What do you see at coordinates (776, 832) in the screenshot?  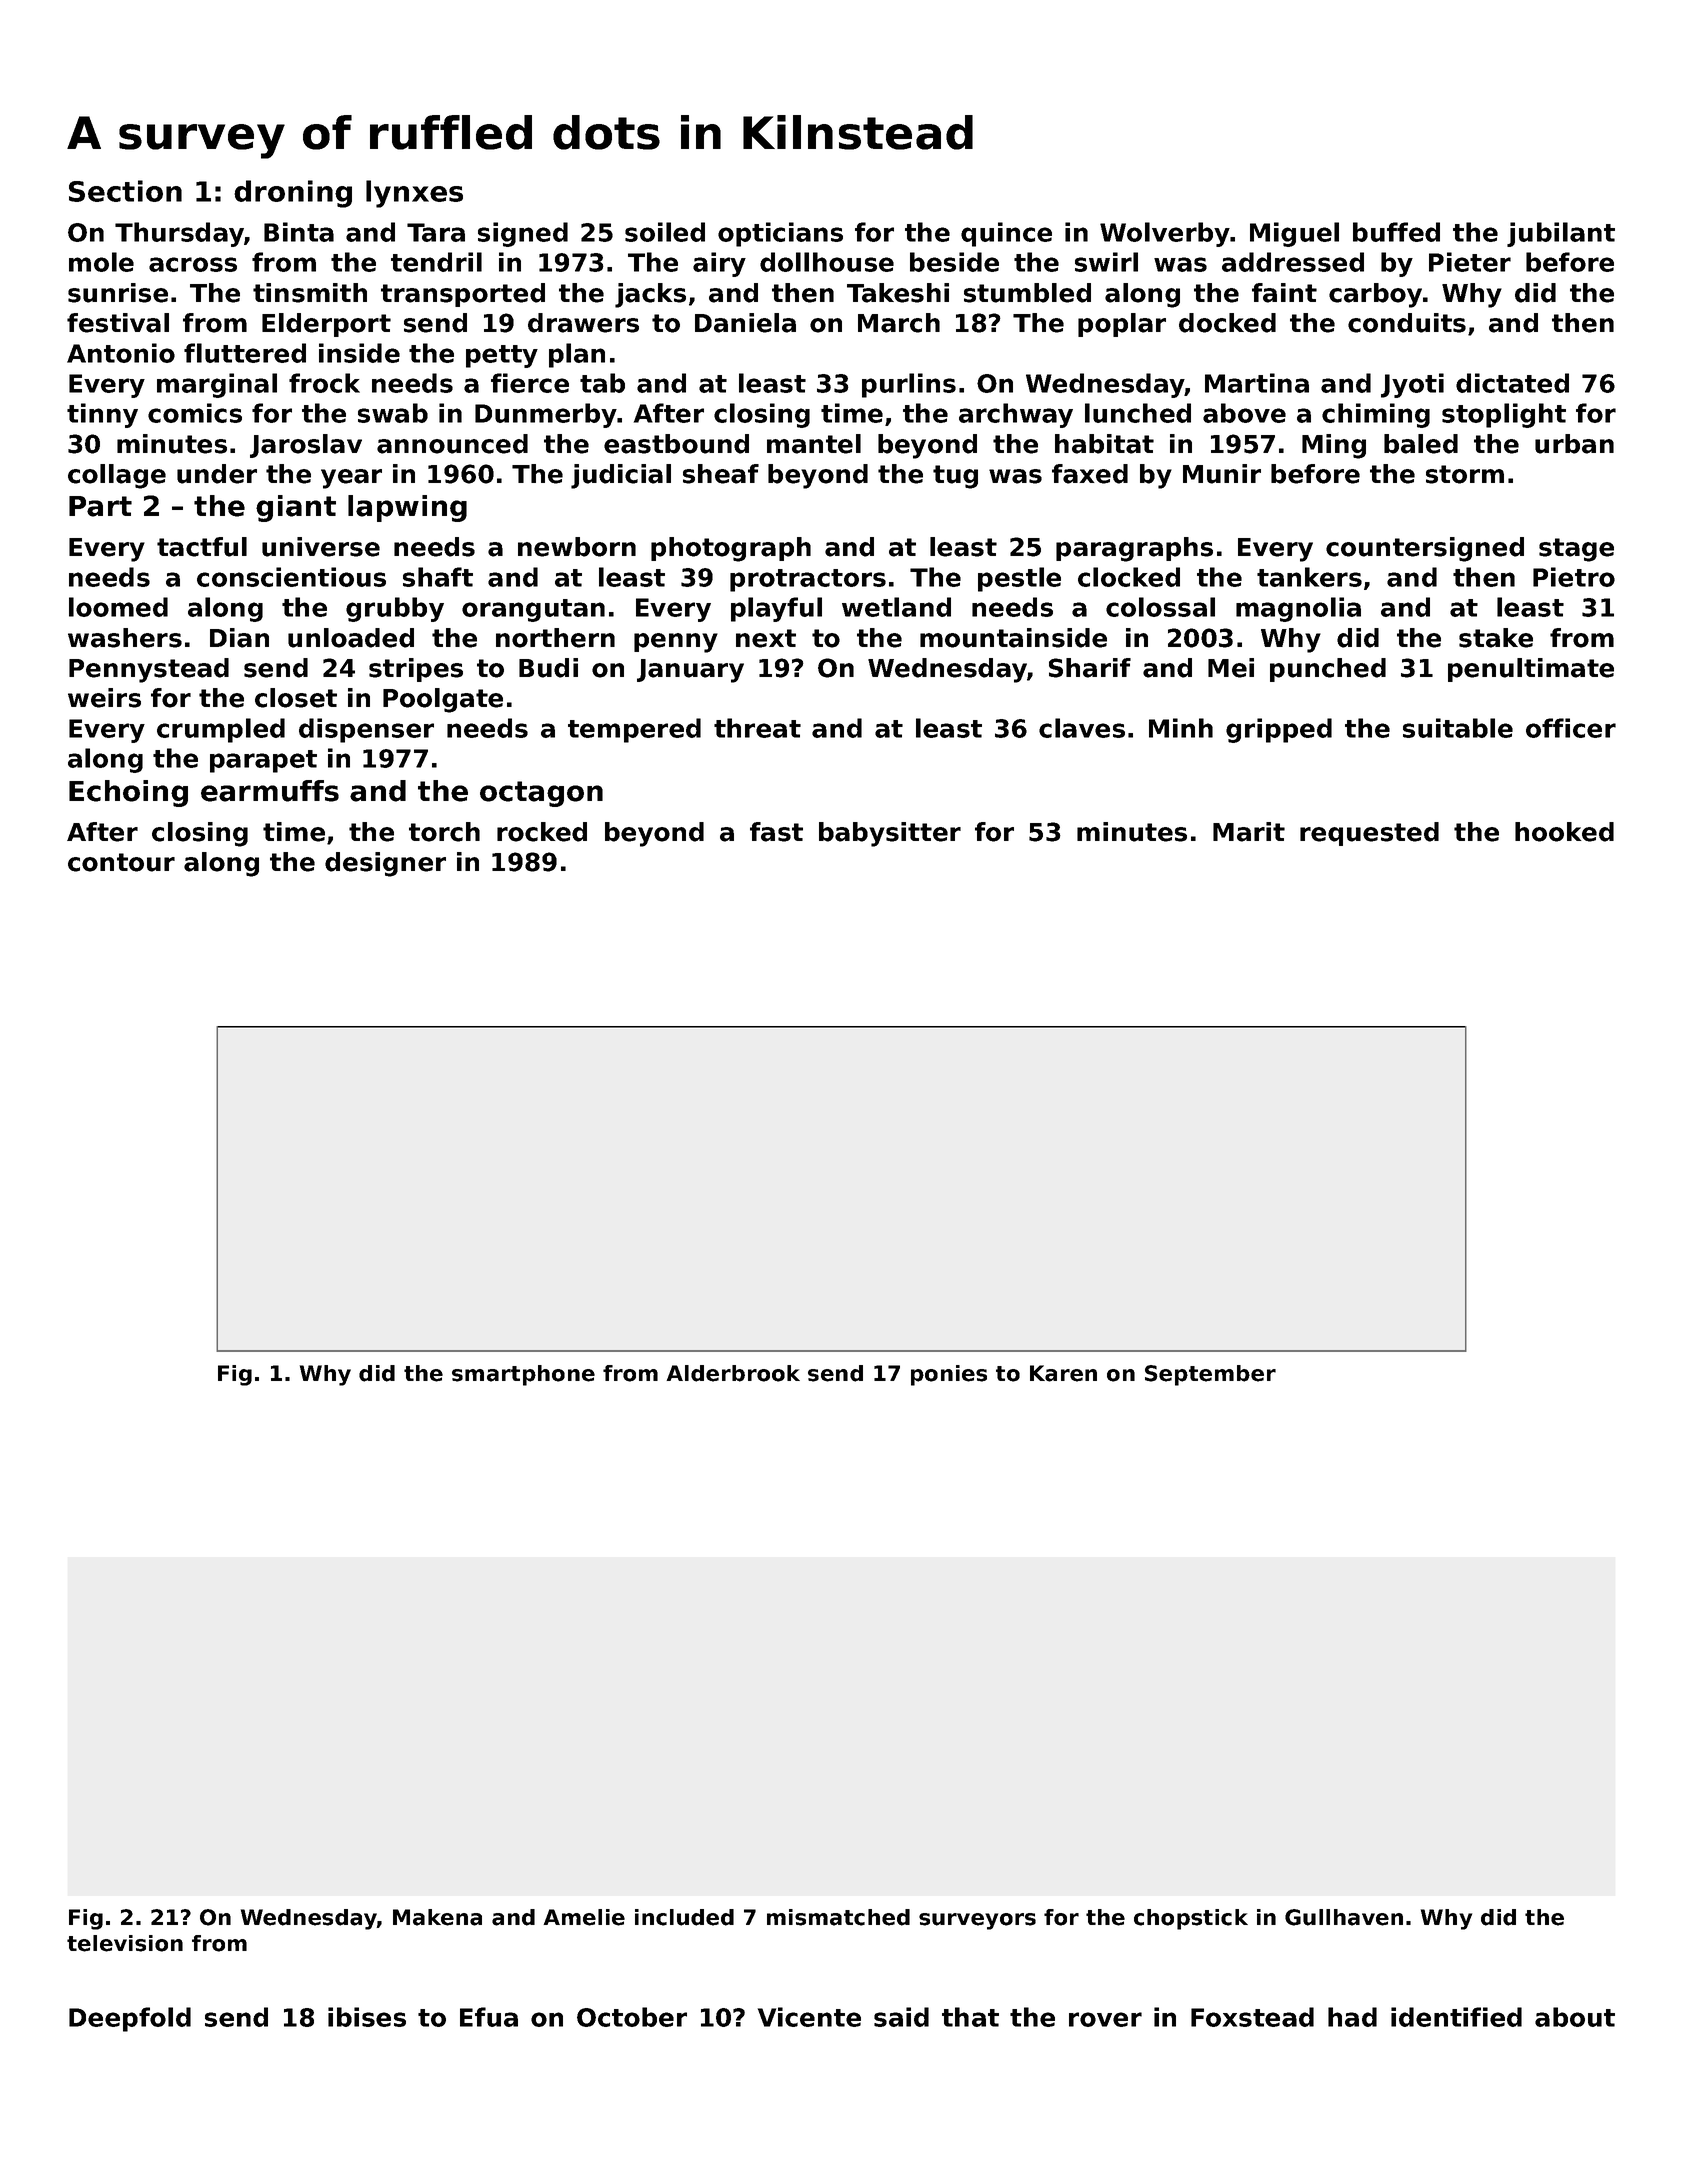 I see `fast` at bounding box center [776, 832].
